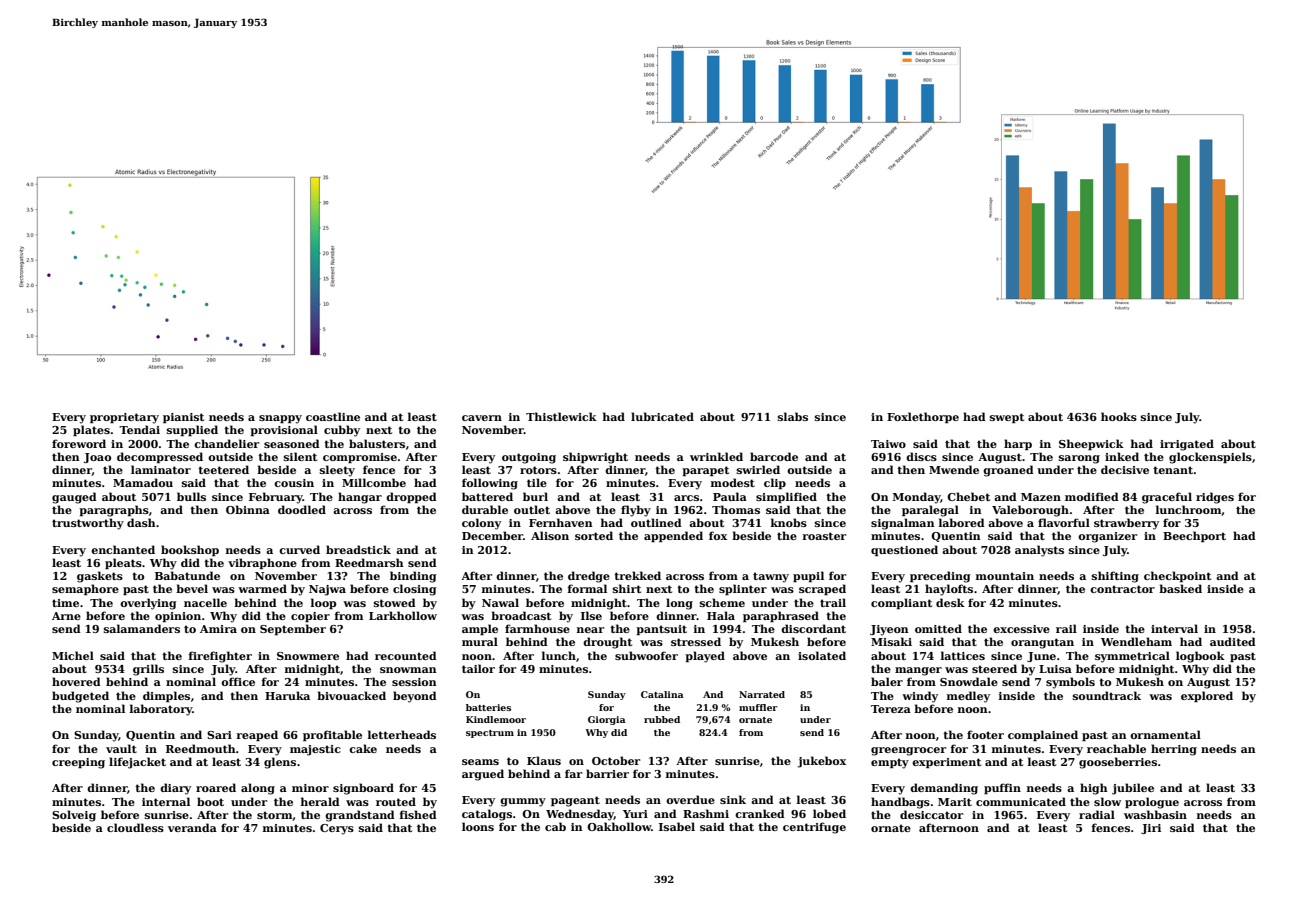 The width and height of the screenshot is (1308, 924). Describe the element at coordinates (1119, 416) in the screenshot. I see `hooks` at that location.
